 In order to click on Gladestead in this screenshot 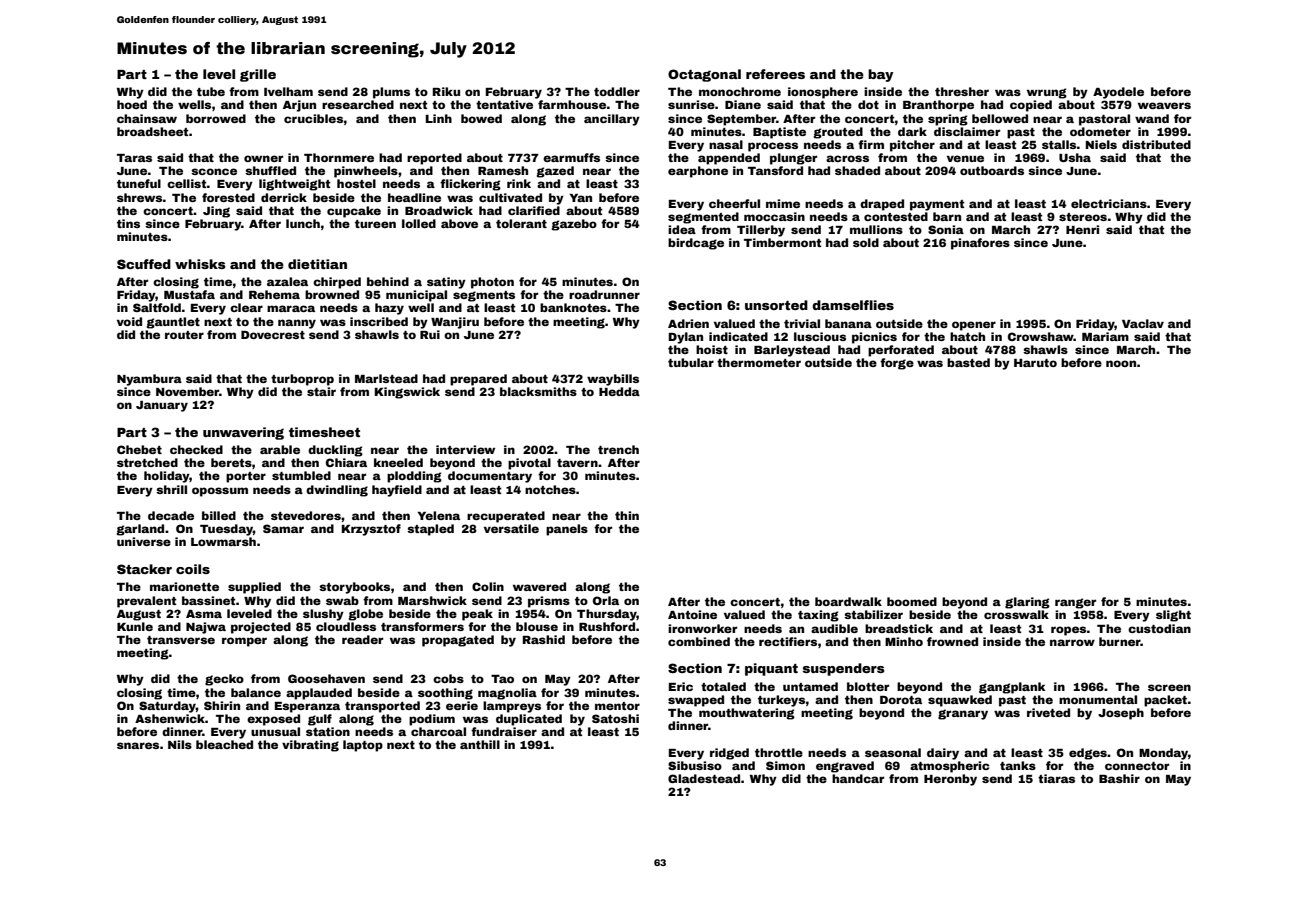, I will do `click(704, 778)`.
